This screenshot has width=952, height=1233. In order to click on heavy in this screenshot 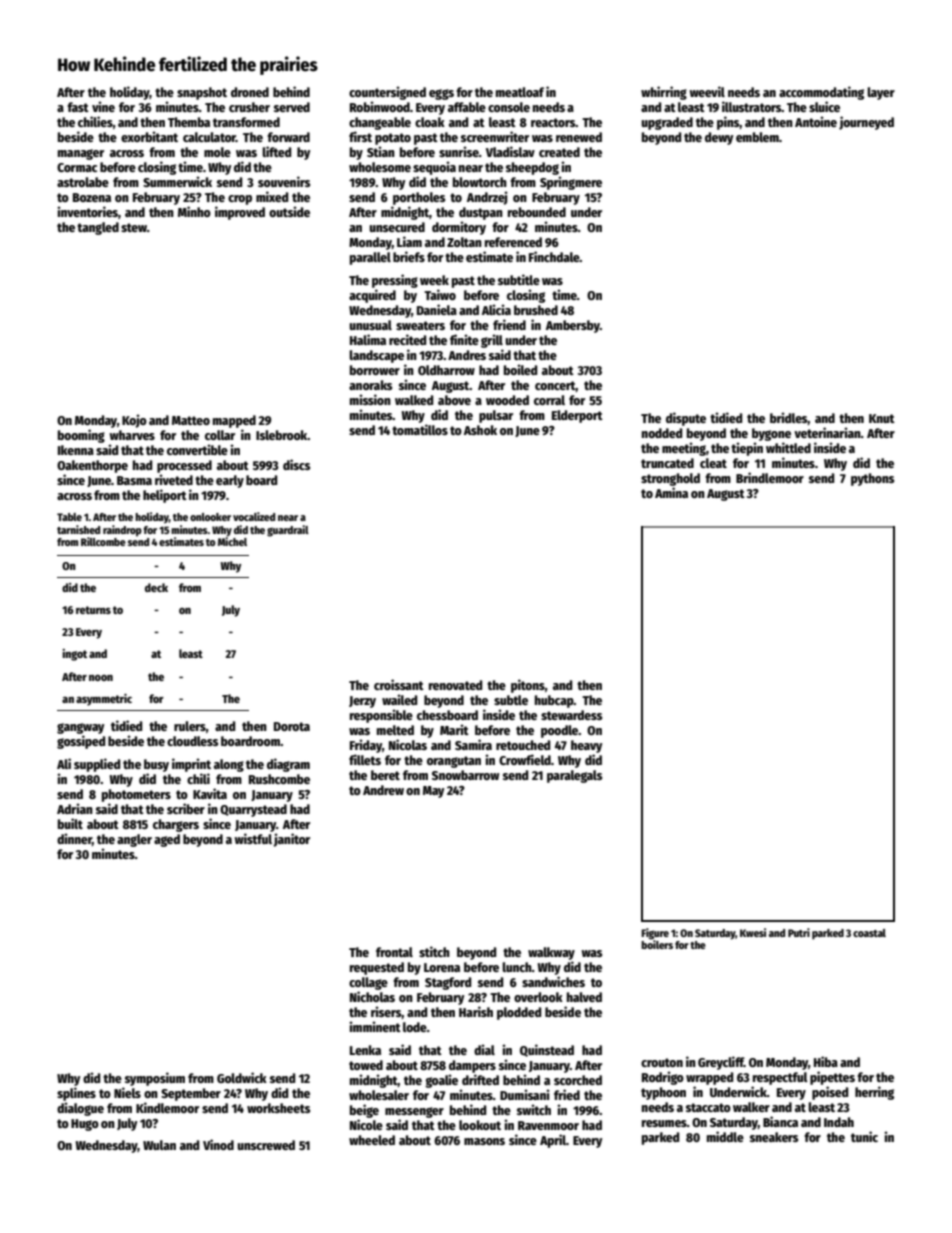, I will do `click(586, 746)`.
